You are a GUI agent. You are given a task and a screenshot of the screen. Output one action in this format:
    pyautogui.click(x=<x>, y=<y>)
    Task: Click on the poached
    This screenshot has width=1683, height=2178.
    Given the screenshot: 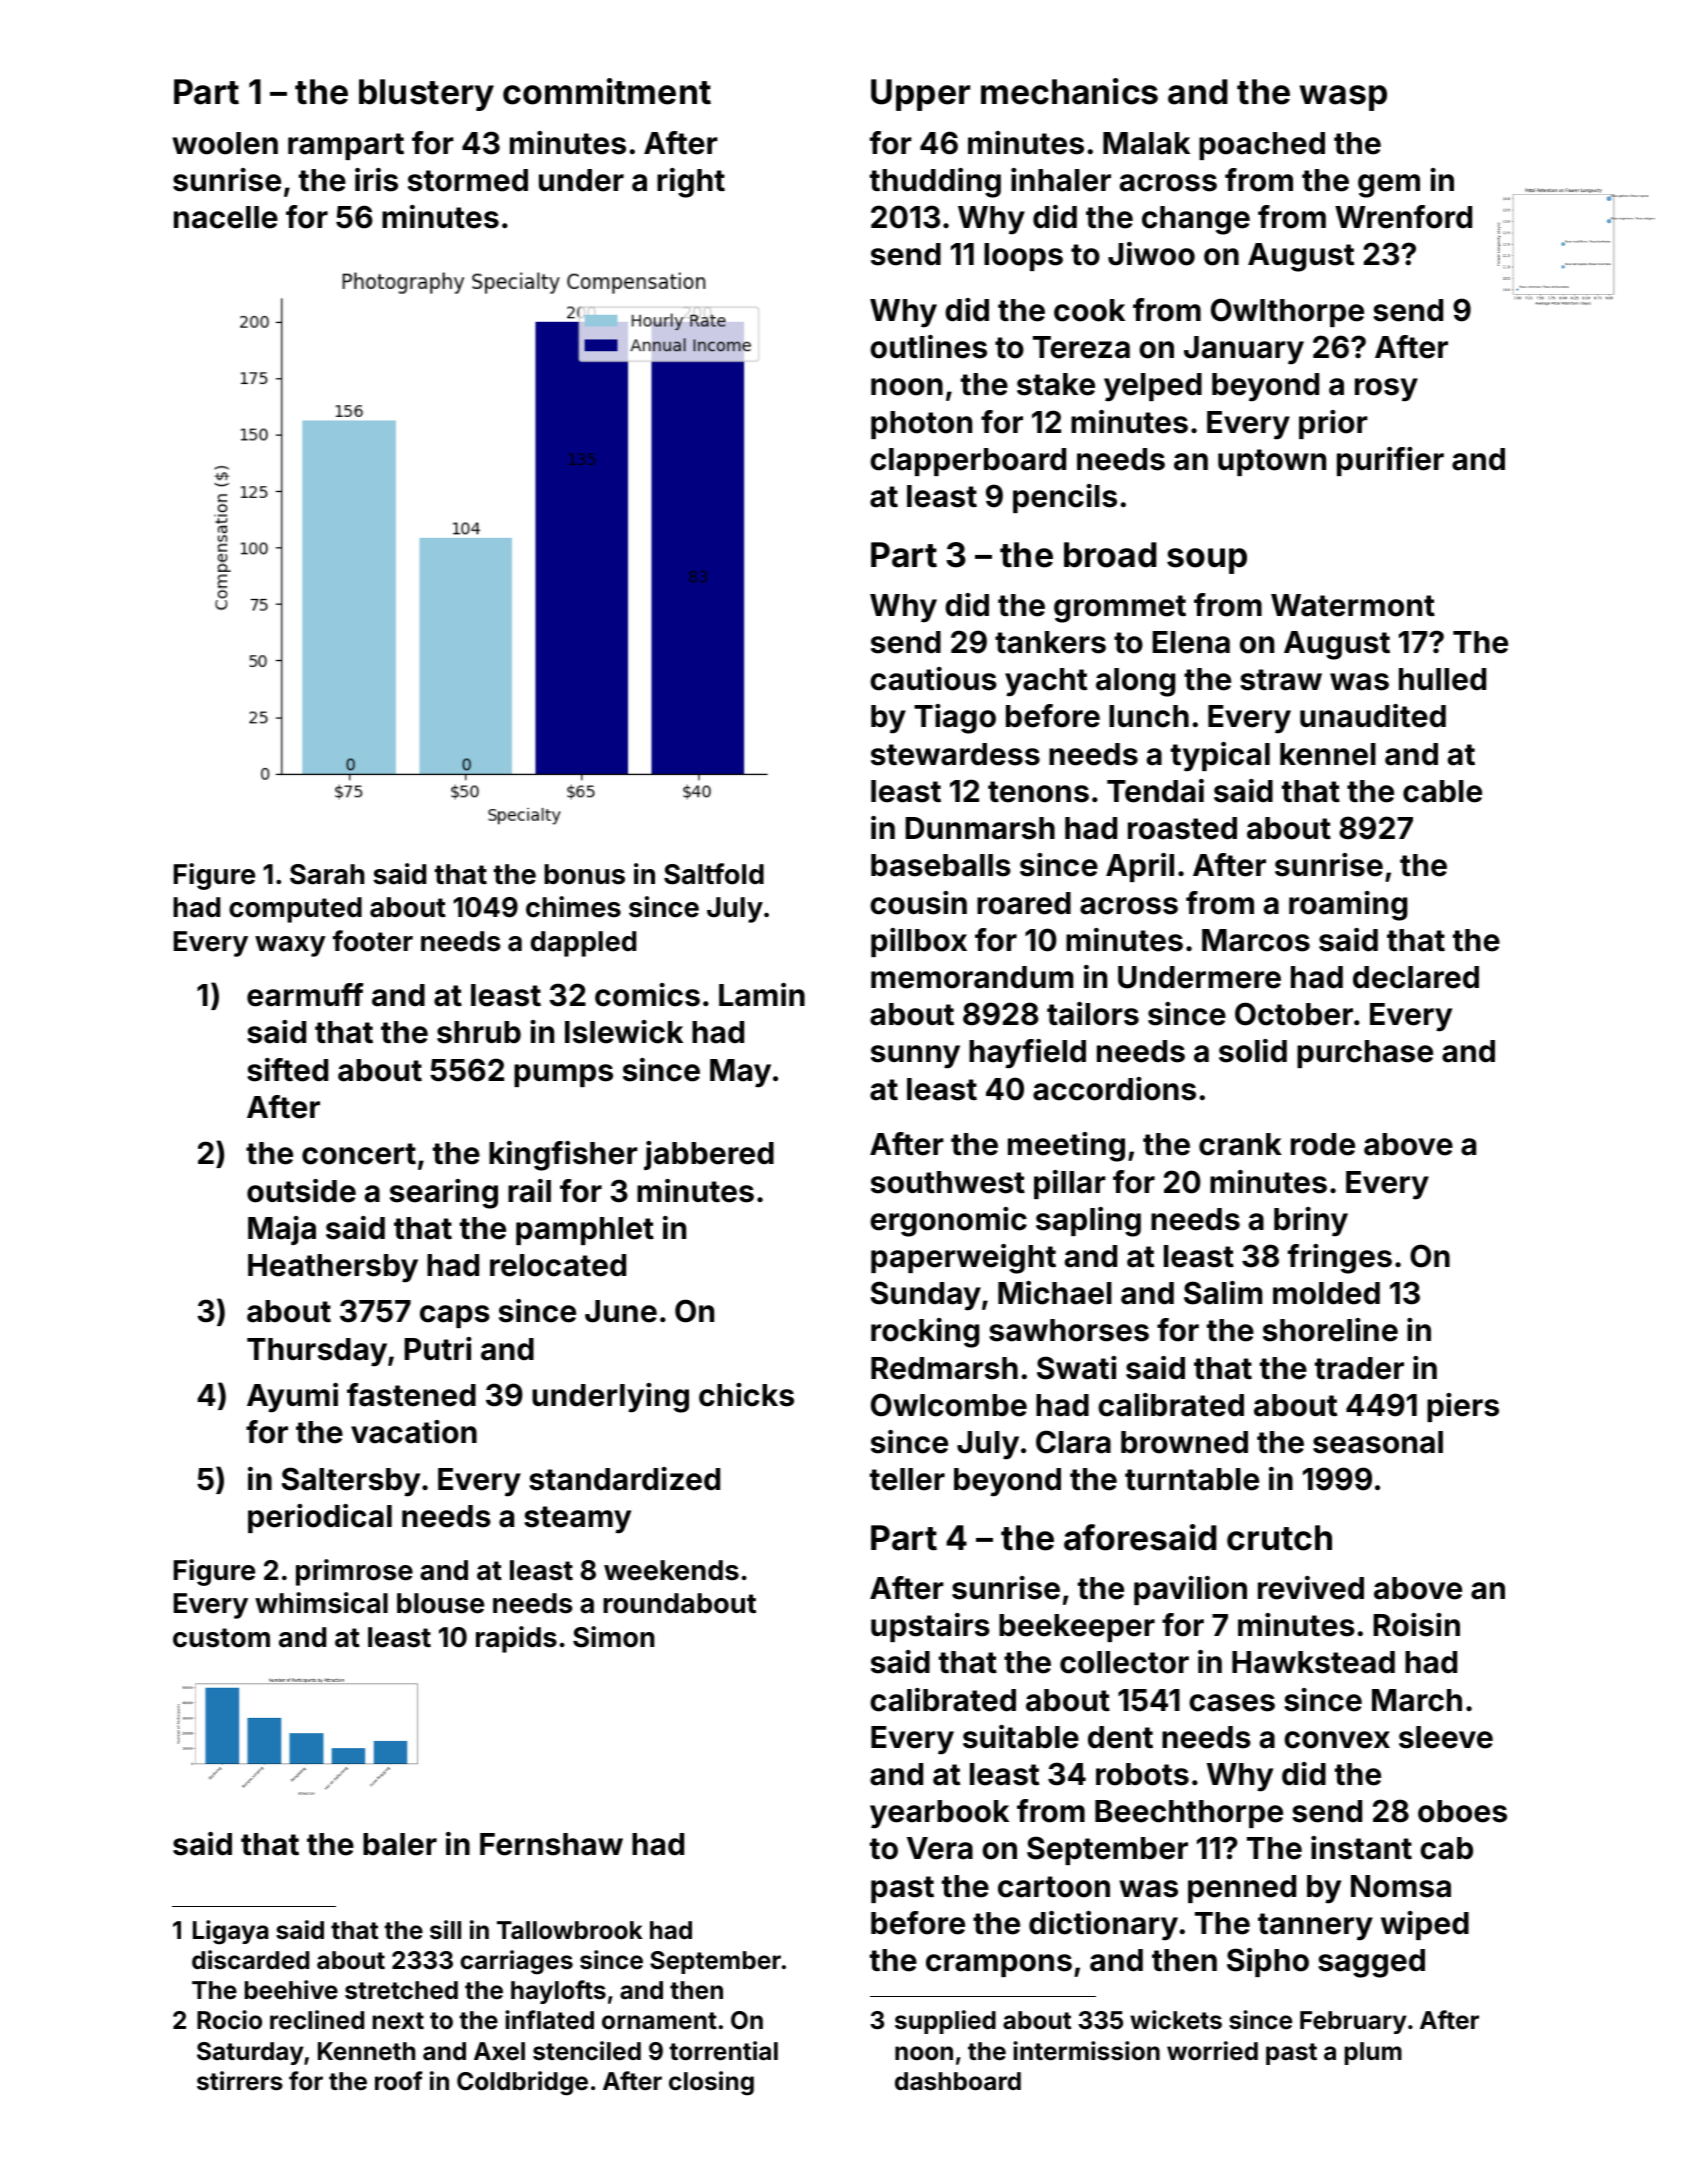 What is the action you would take?
    pyautogui.click(x=1262, y=146)
